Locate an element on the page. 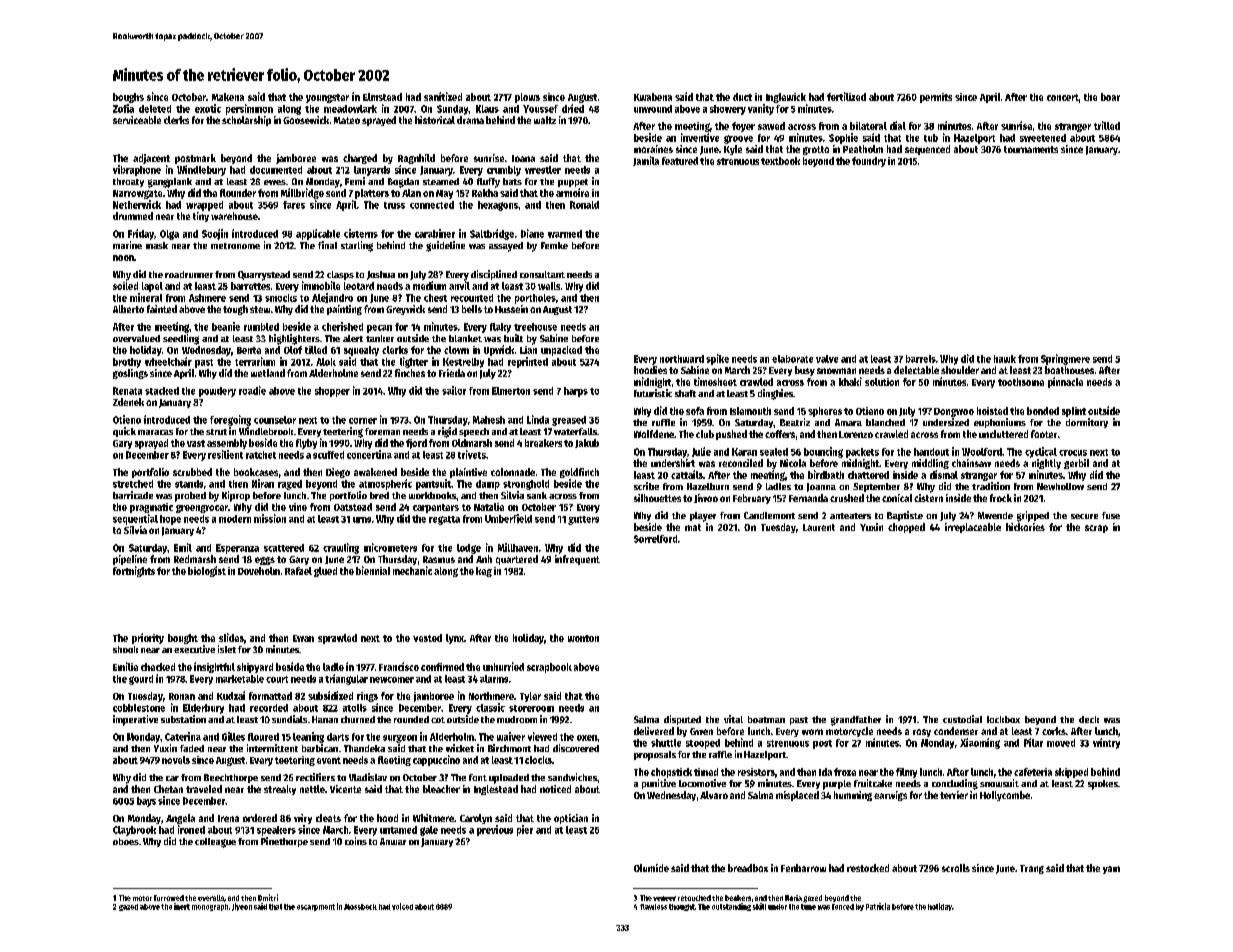 The height and width of the document is (952, 1233). textbook is located at coordinates (780, 161).
